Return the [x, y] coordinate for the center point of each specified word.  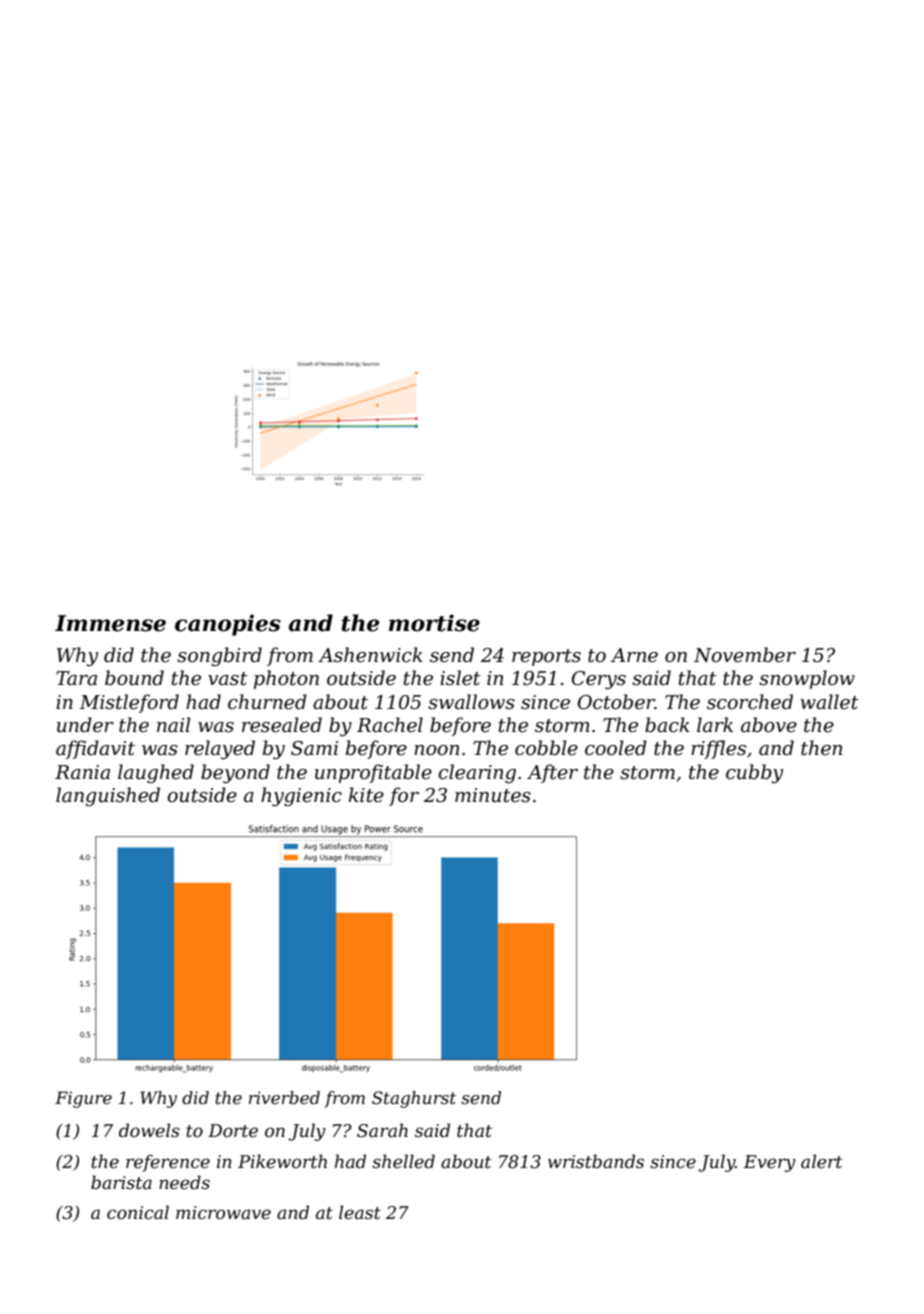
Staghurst [414, 1099]
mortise [434, 623]
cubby [754, 773]
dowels [149, 1130]
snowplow [807, 679]
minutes [493, 795]
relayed [220, 749]
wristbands [596, 1161]
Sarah [382, 1130]
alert [822, 1161]
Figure [83, 1099]
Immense [110, 623]
